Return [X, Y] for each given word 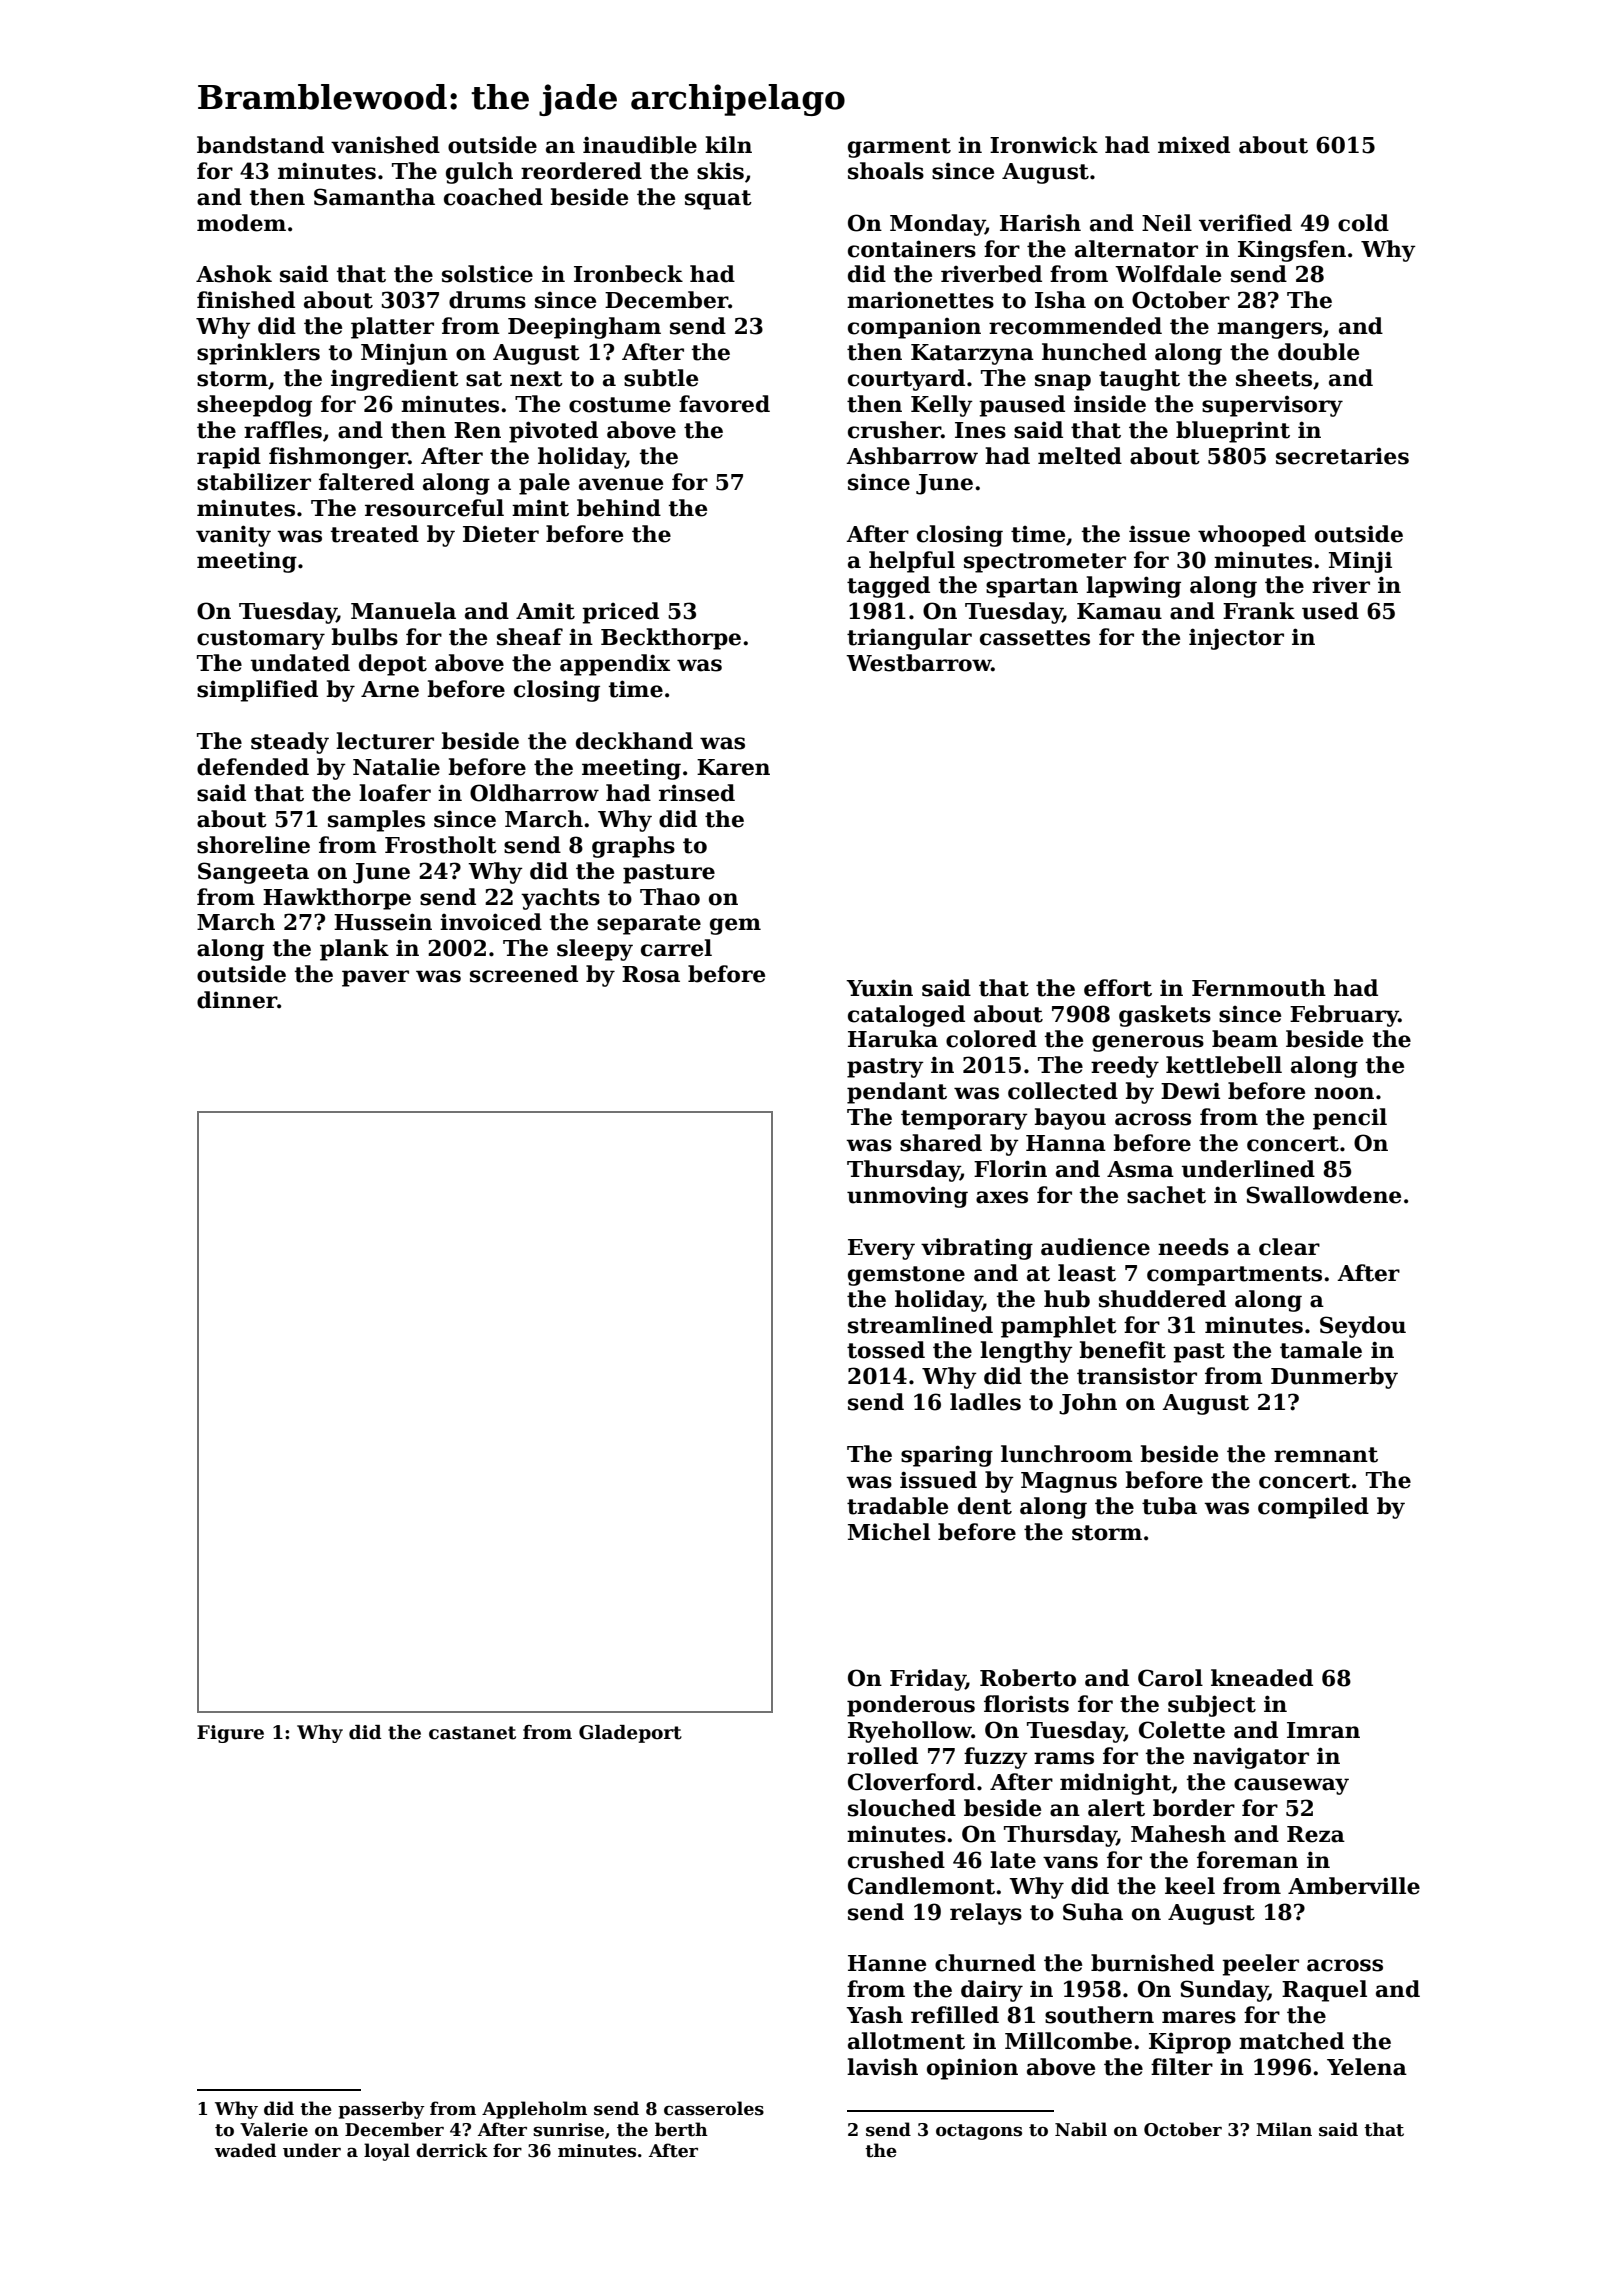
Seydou [1363, 1327]
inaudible [640, 145]
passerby [381, 2110]
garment [899, 148]
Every [881, 1249]
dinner [237, 1000]
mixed [1194, 145]
